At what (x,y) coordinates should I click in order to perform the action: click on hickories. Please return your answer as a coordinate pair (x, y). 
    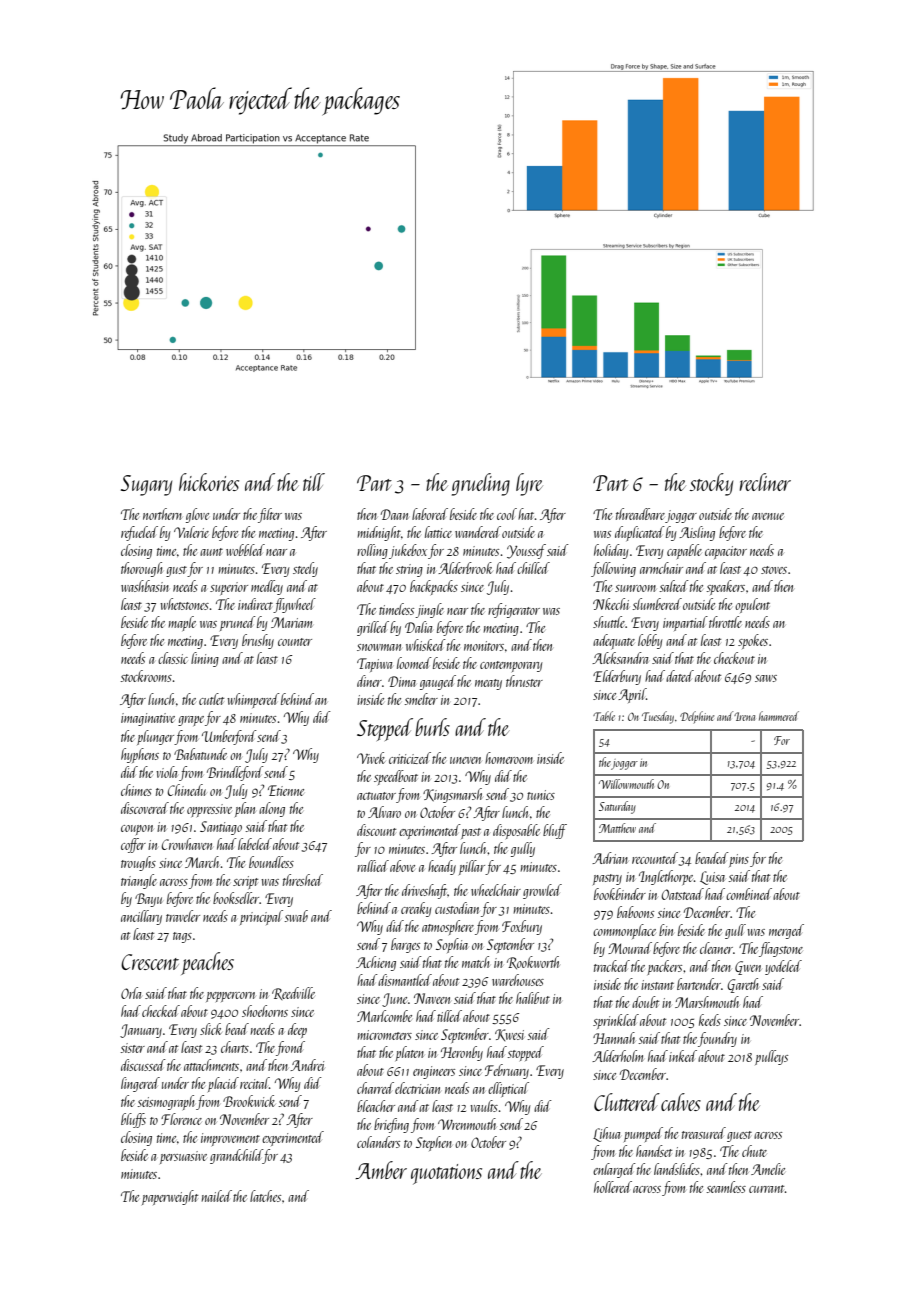
    Looking at the image, I should click on (209, 482).
